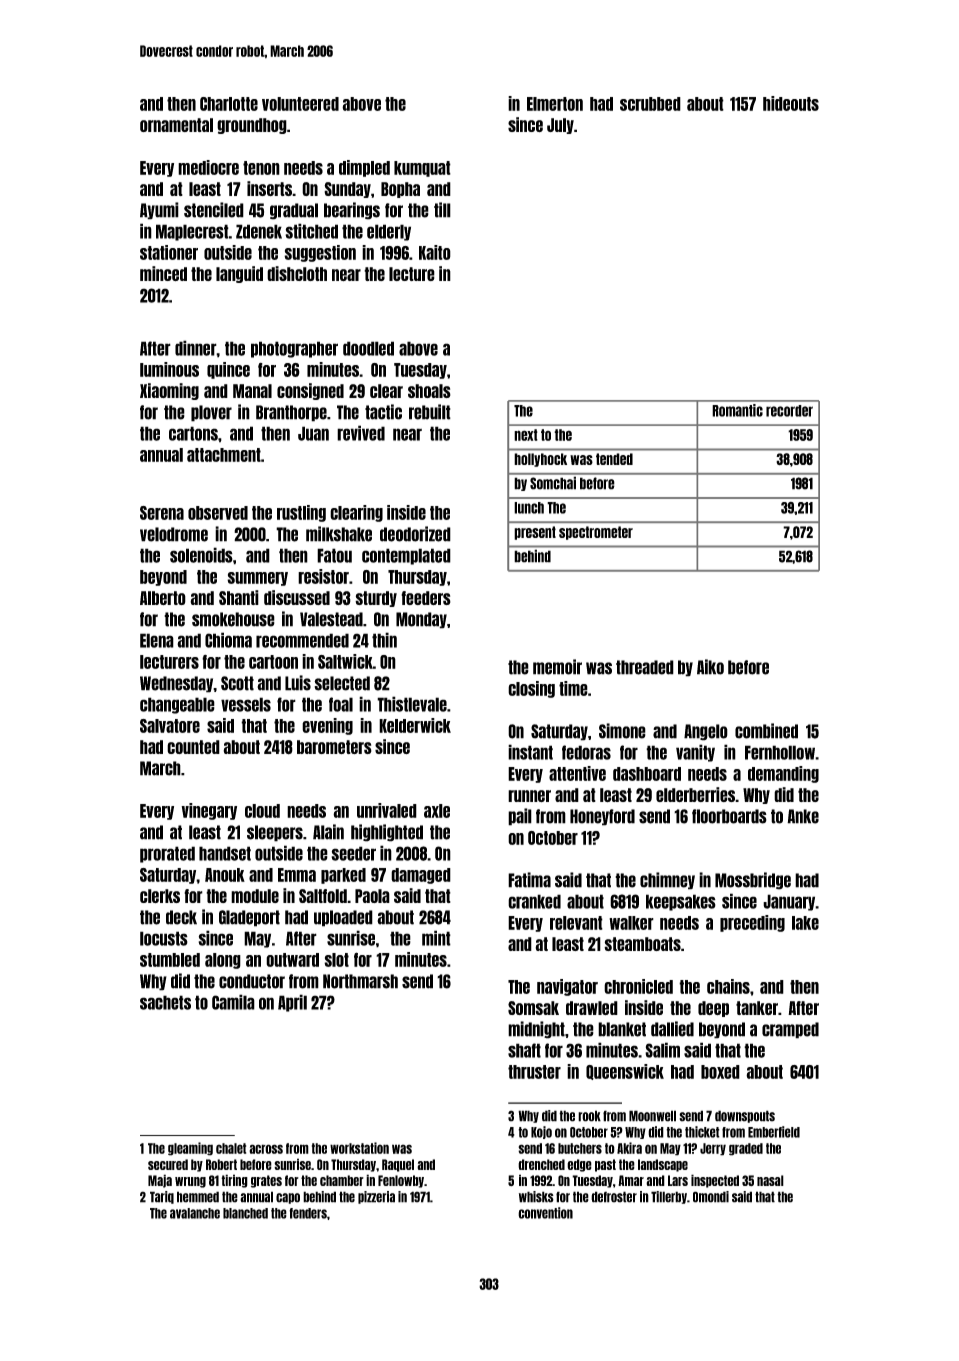 The image size is (959, 1361). What do you see at coordinates (534, 1072) in the document?
I see `thruster` at bounding box center [534, 1072].
